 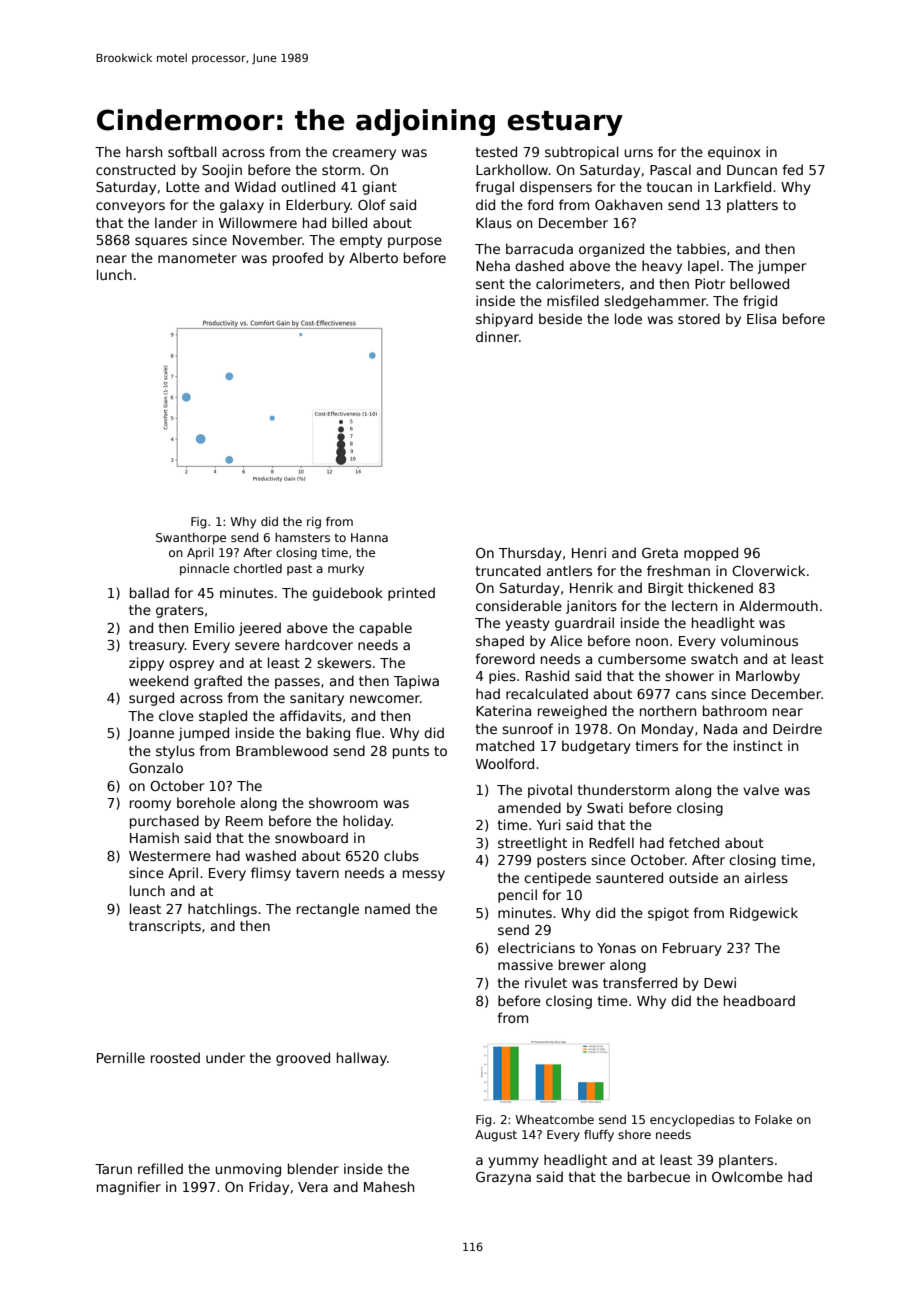 What do you see at coordinates (303, 1059) in the screenshot?
I see `grooved` at bounding box center [303, 1059].
